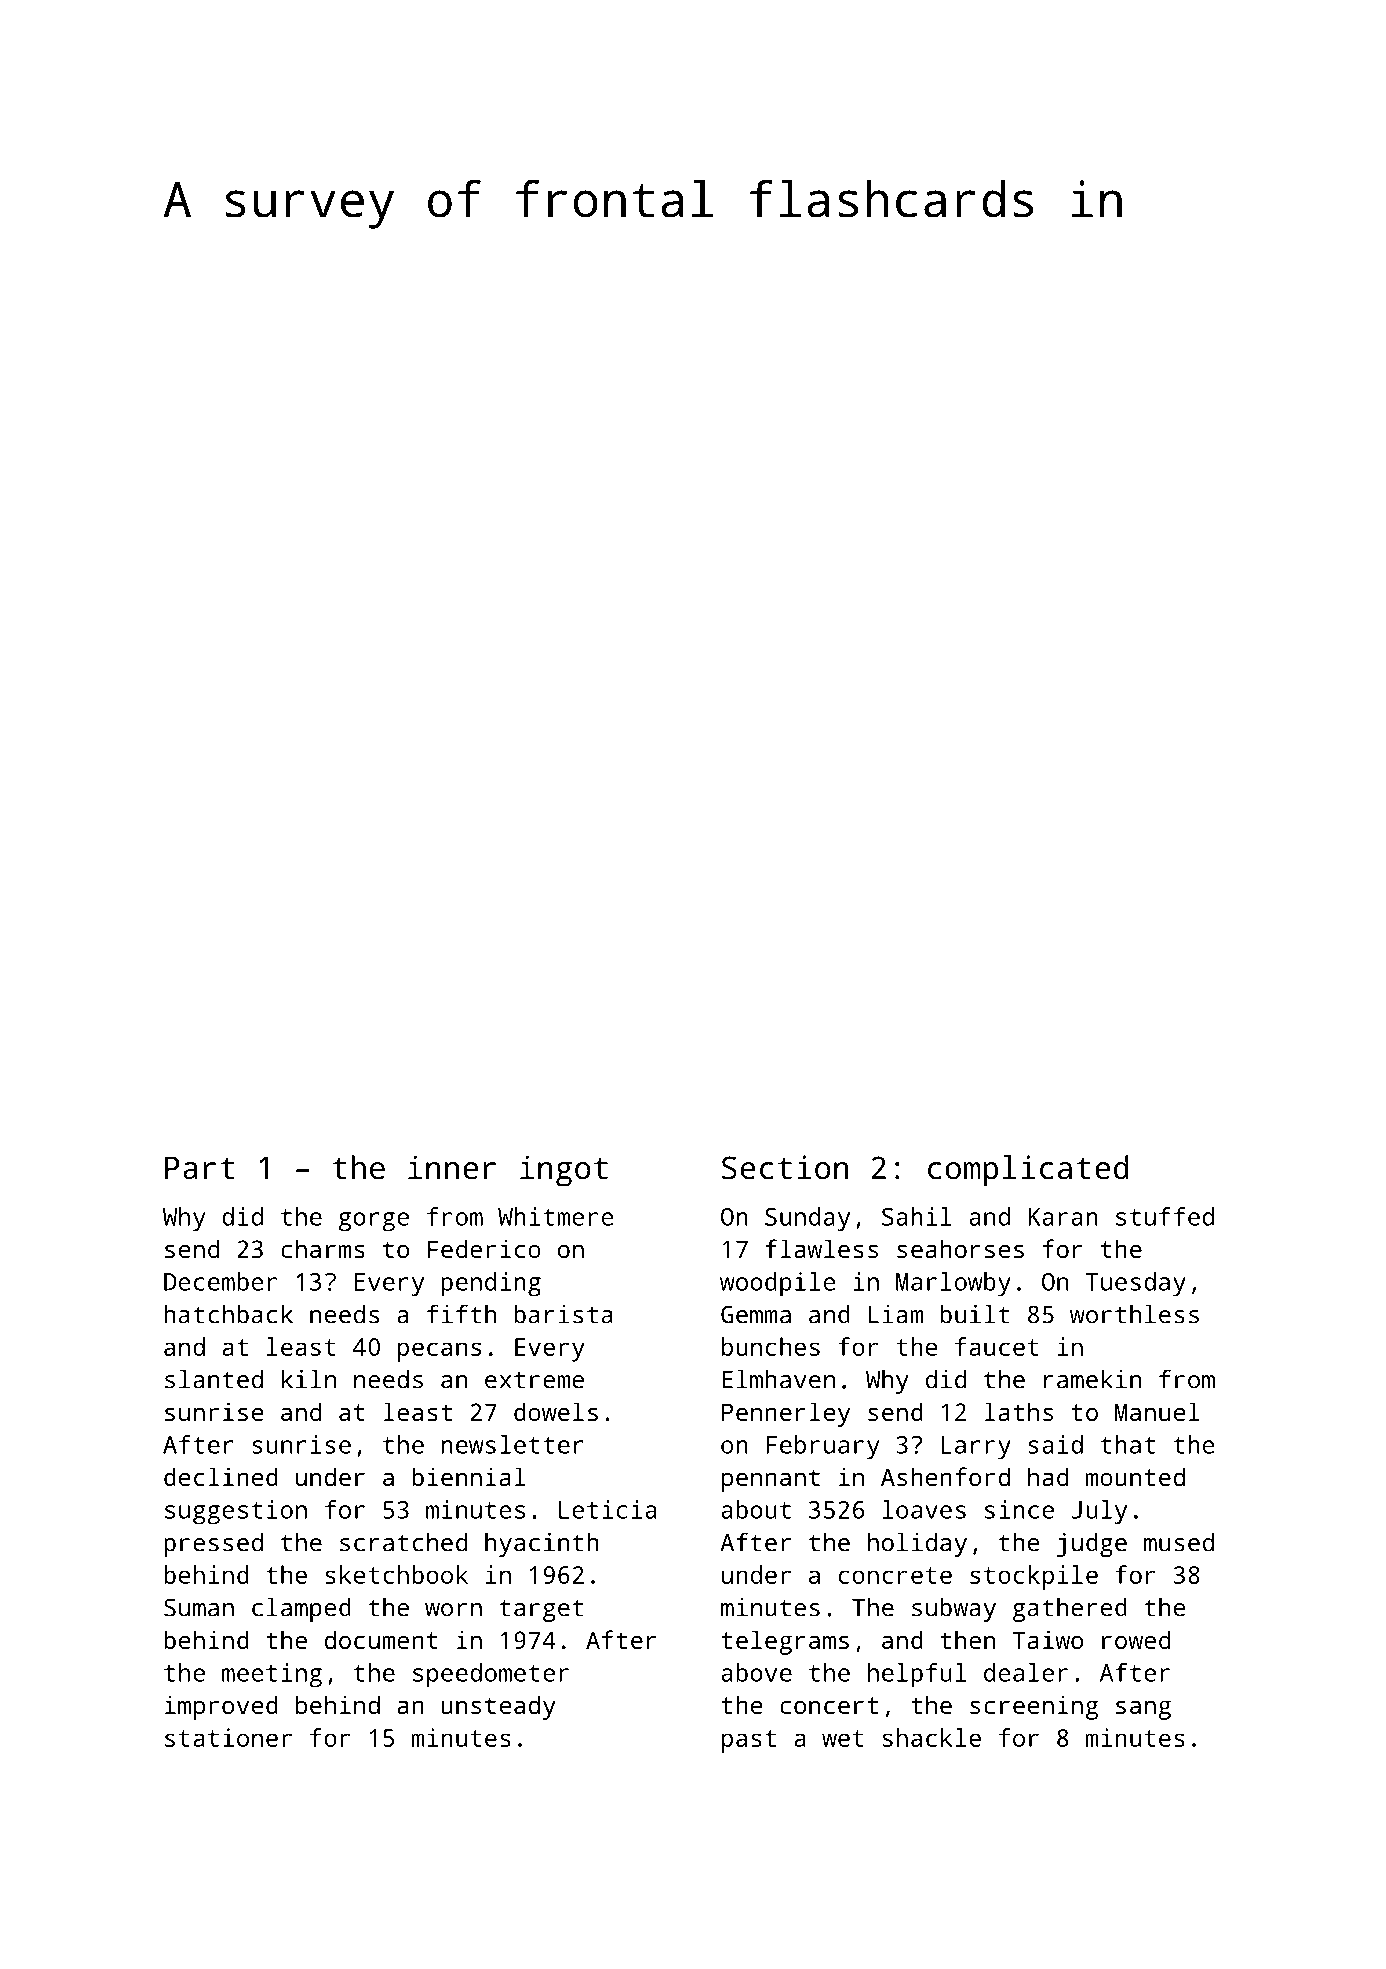  Describe the element at coordinates (786, 1414) in the page. I see `Pennerley` at that location.
